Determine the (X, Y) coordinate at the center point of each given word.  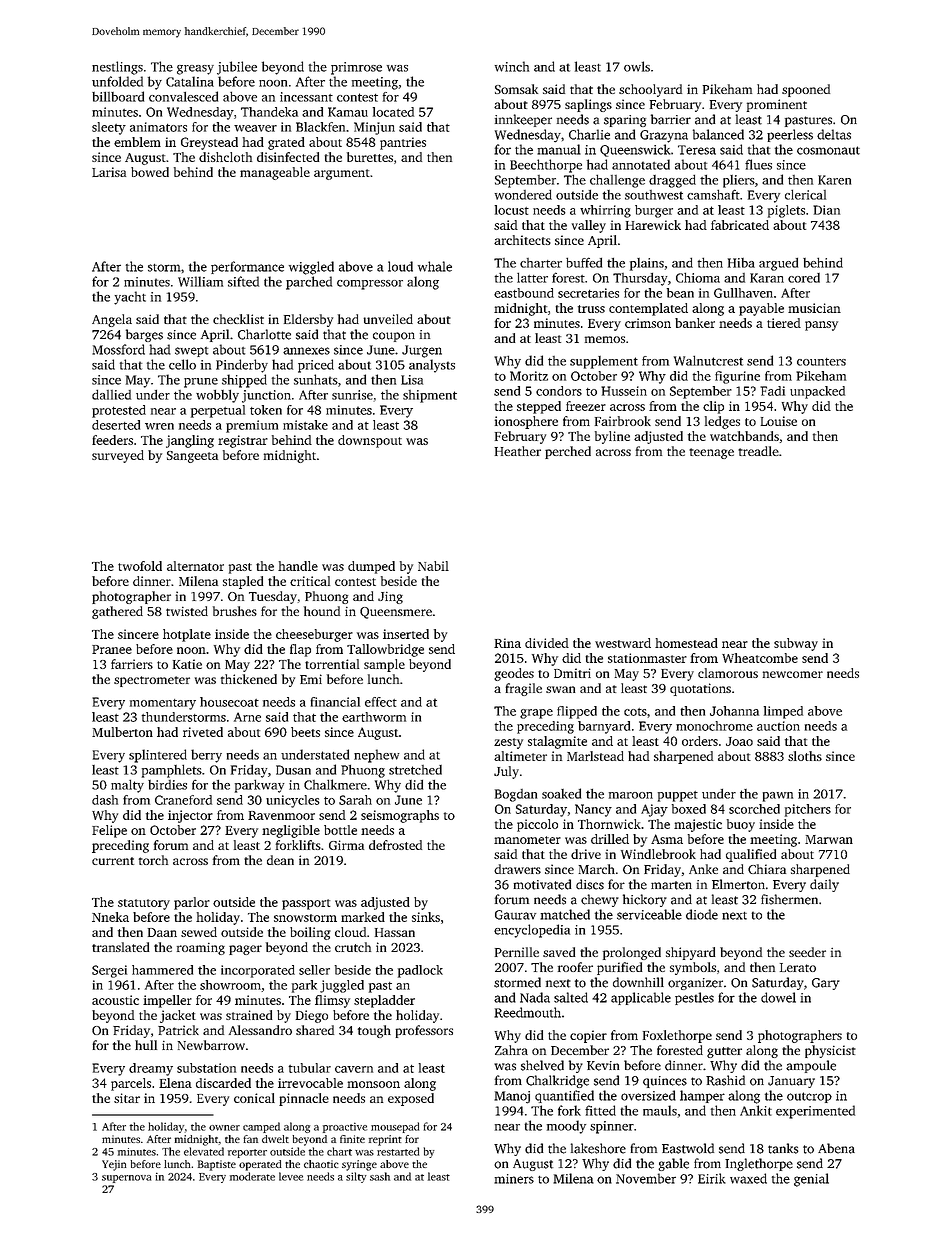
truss (591, 309)
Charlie (589, 134)
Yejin (114, 1165)
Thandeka (269, 112)
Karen (834, 180)
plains (647, 264)
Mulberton (122, 732)
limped (783, 712)
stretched (415, 770)
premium (252, 426)
